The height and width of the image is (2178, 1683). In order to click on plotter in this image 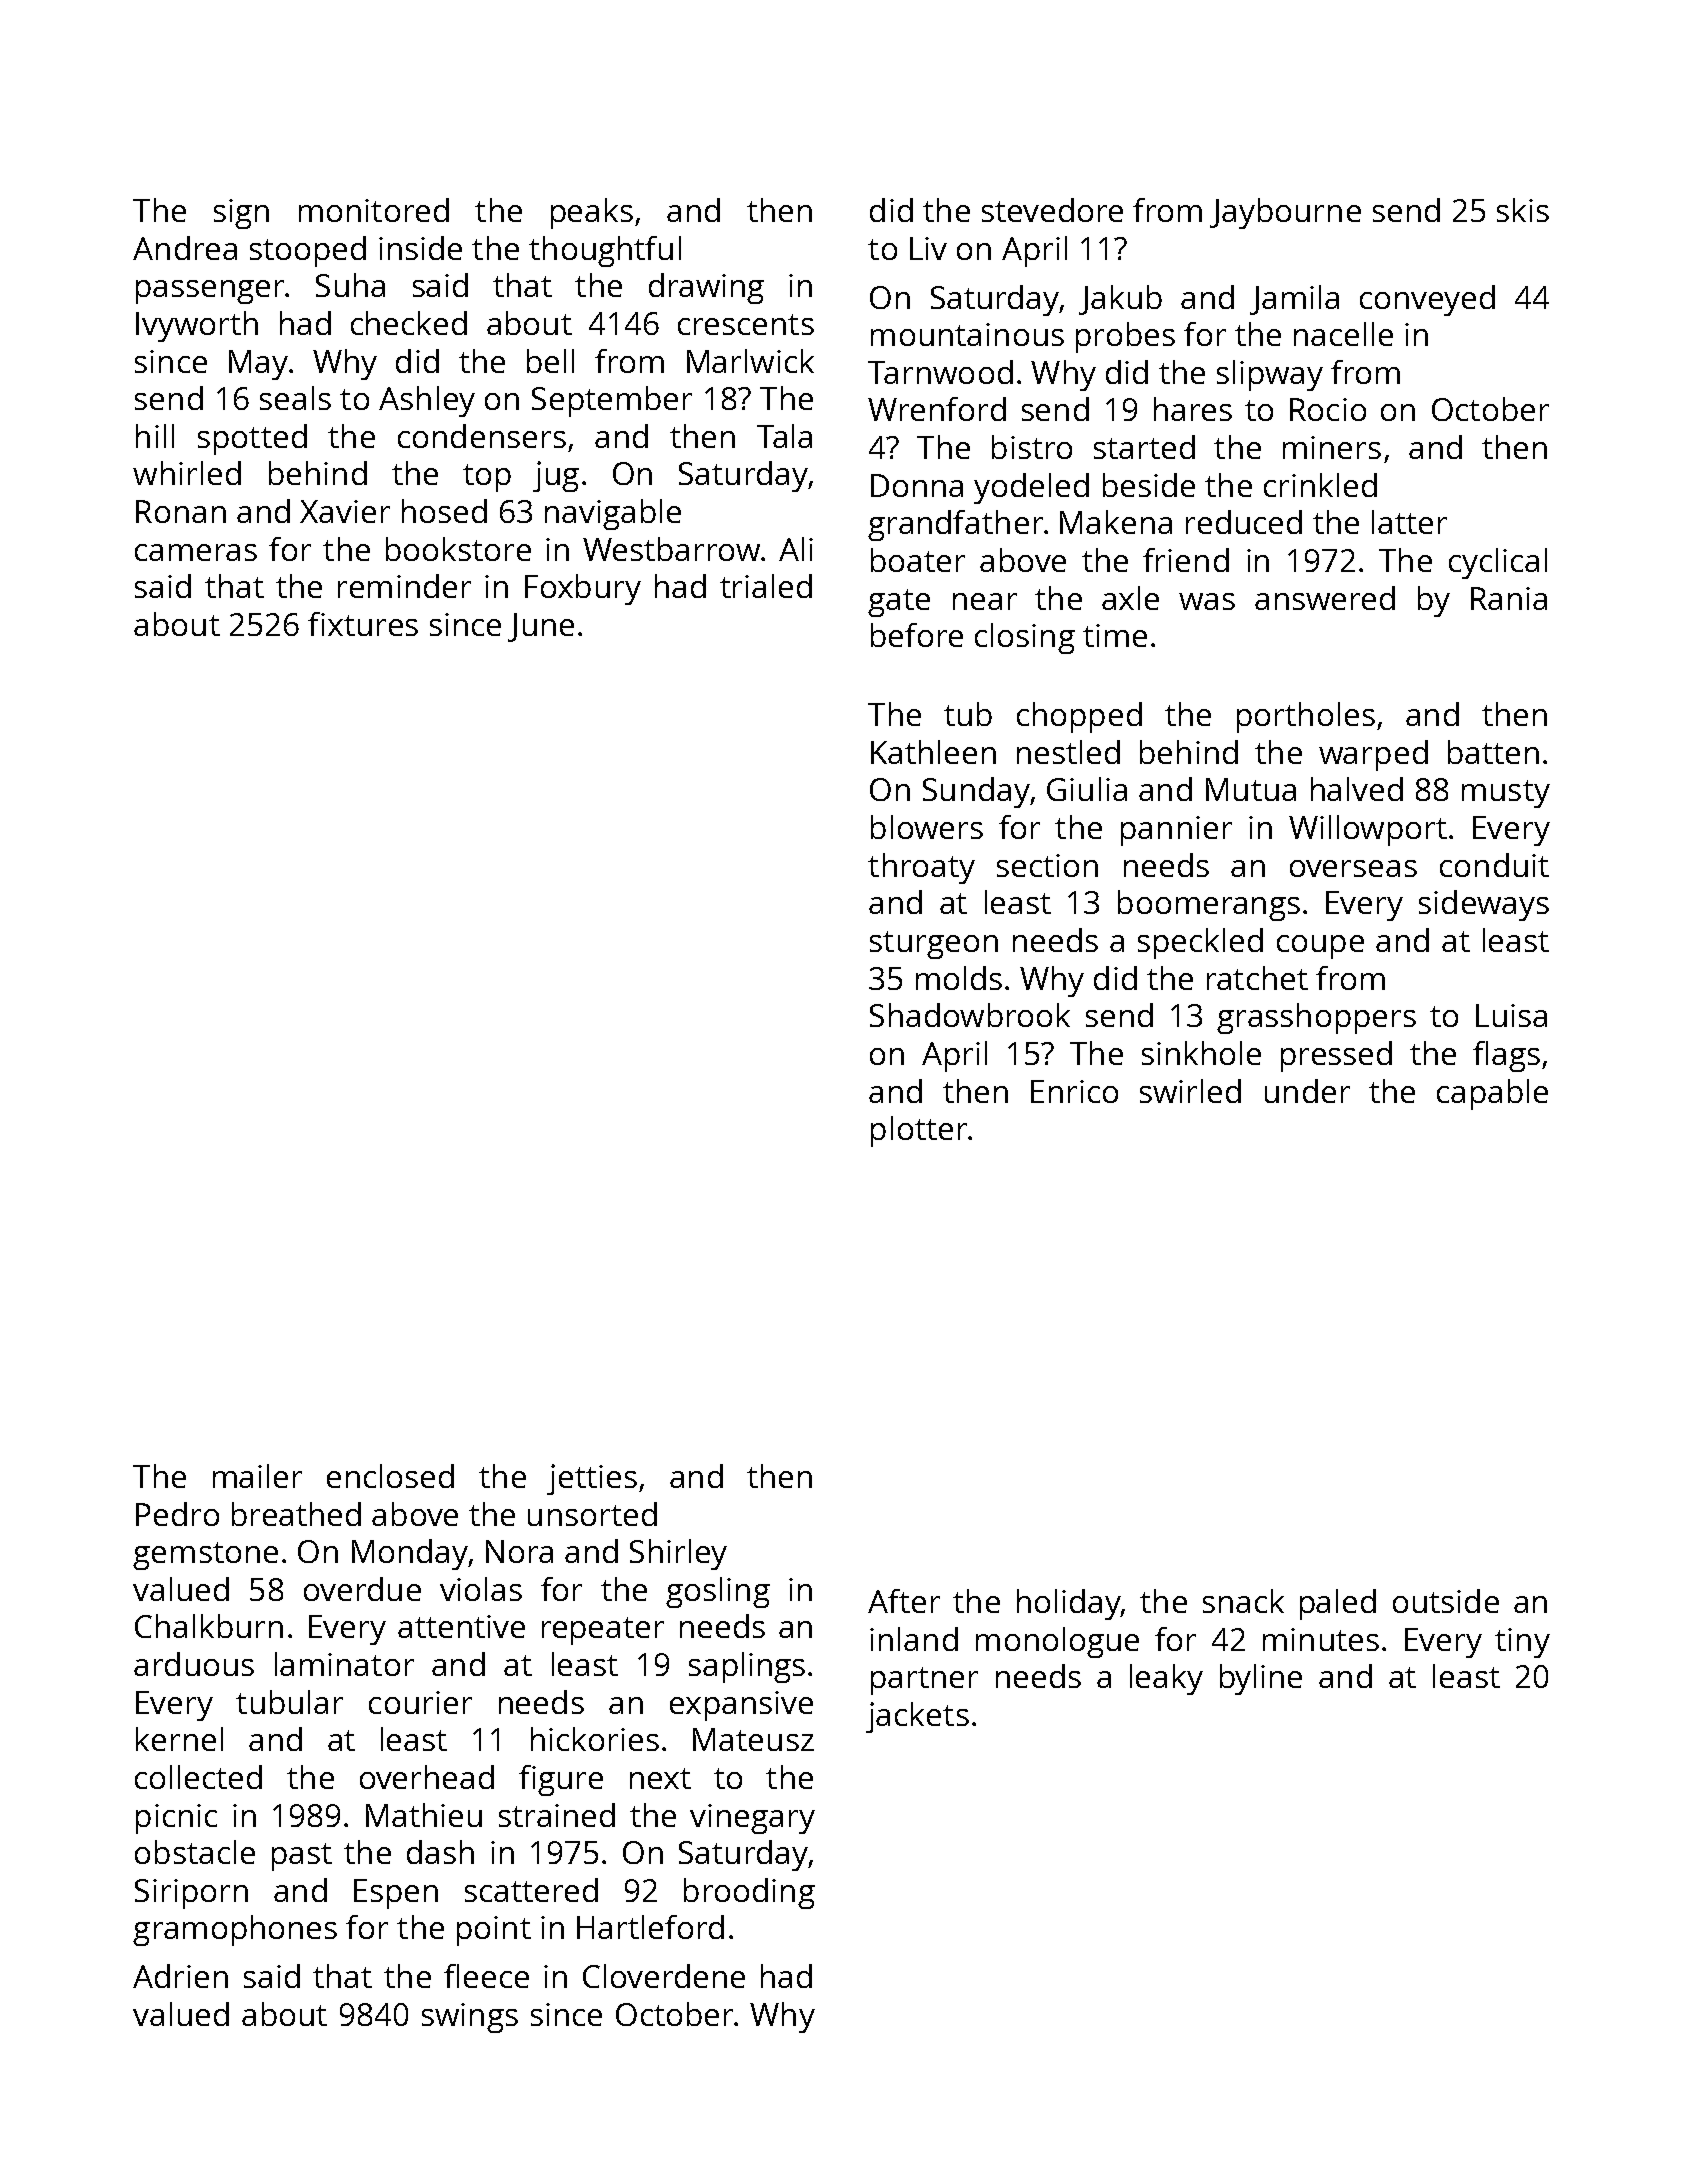, I will do `click(919, 1131)`.
